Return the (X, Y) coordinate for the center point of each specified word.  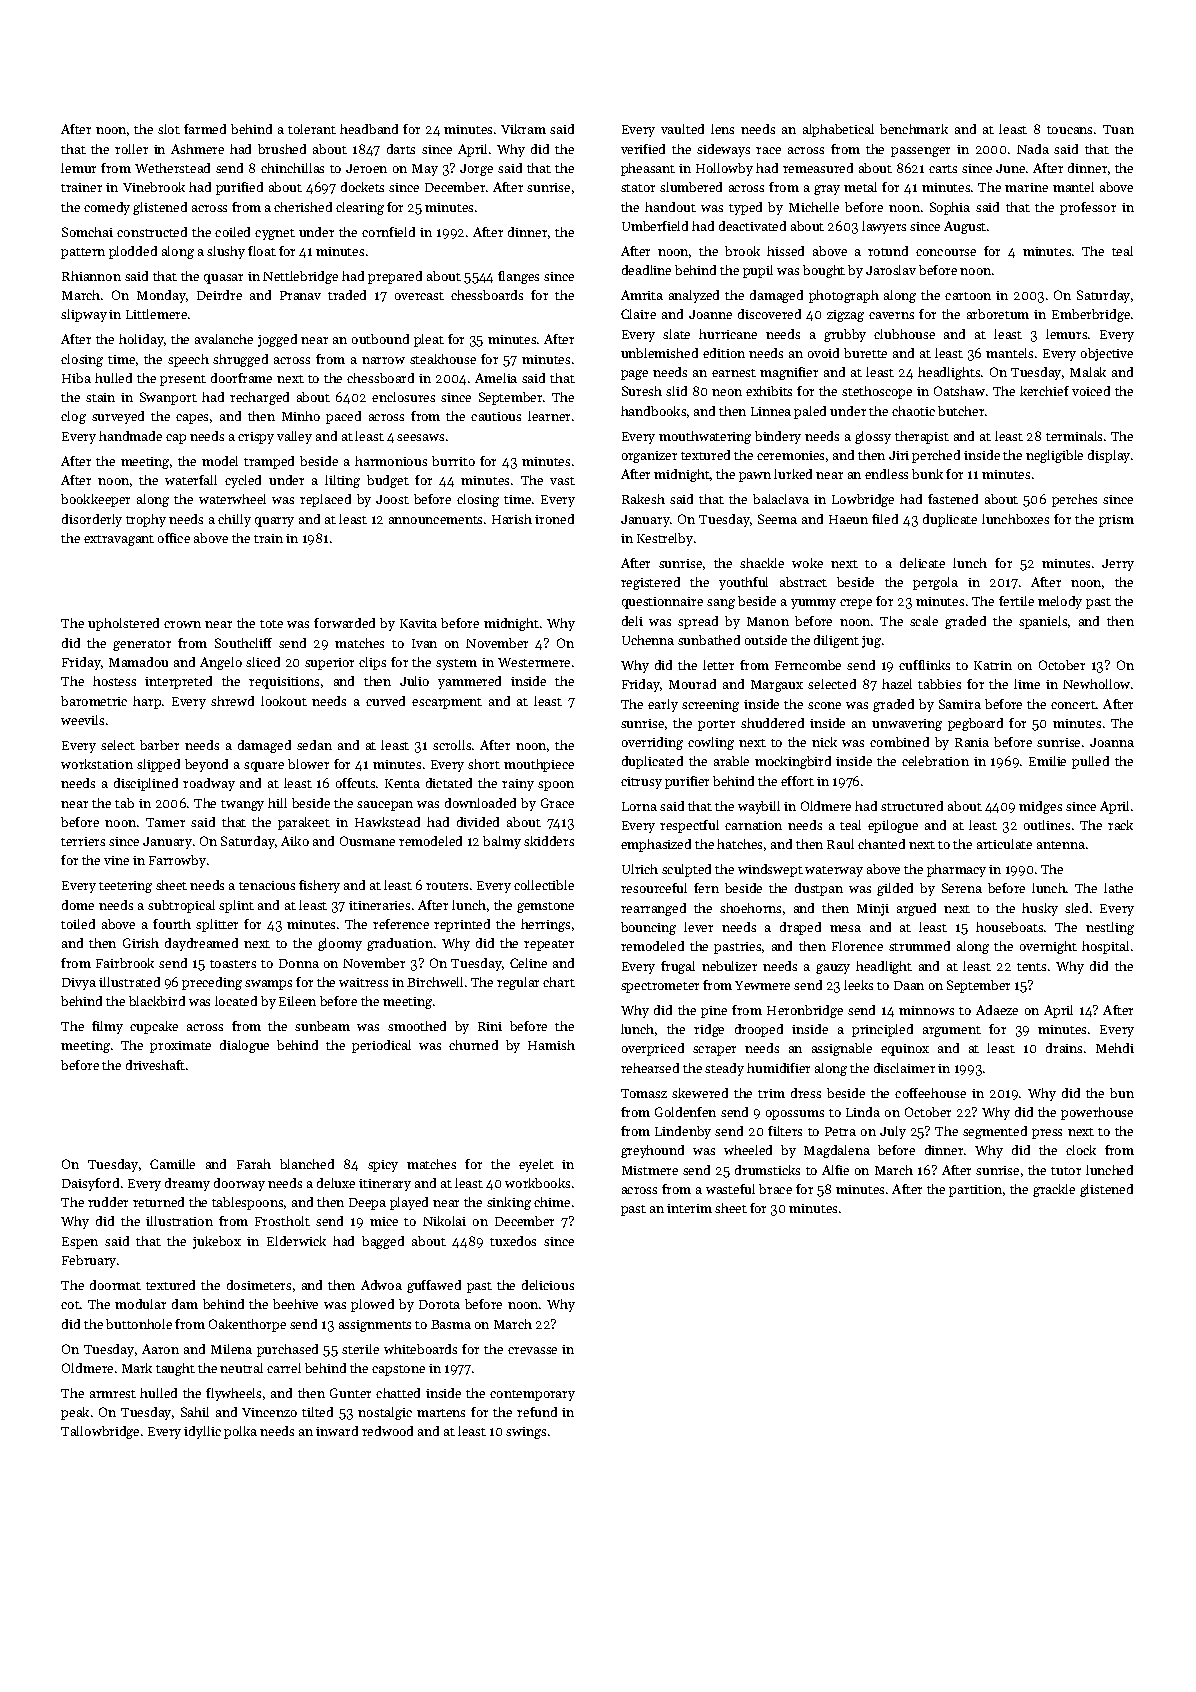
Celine (528, 963)
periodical (381, 1046)
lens (722, 129)
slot (169, 129)
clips (372, 663)
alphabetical (838, 130)
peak (75, 1413)
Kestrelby (665, 539)
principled (882, 1030)
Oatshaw (959, 391)
